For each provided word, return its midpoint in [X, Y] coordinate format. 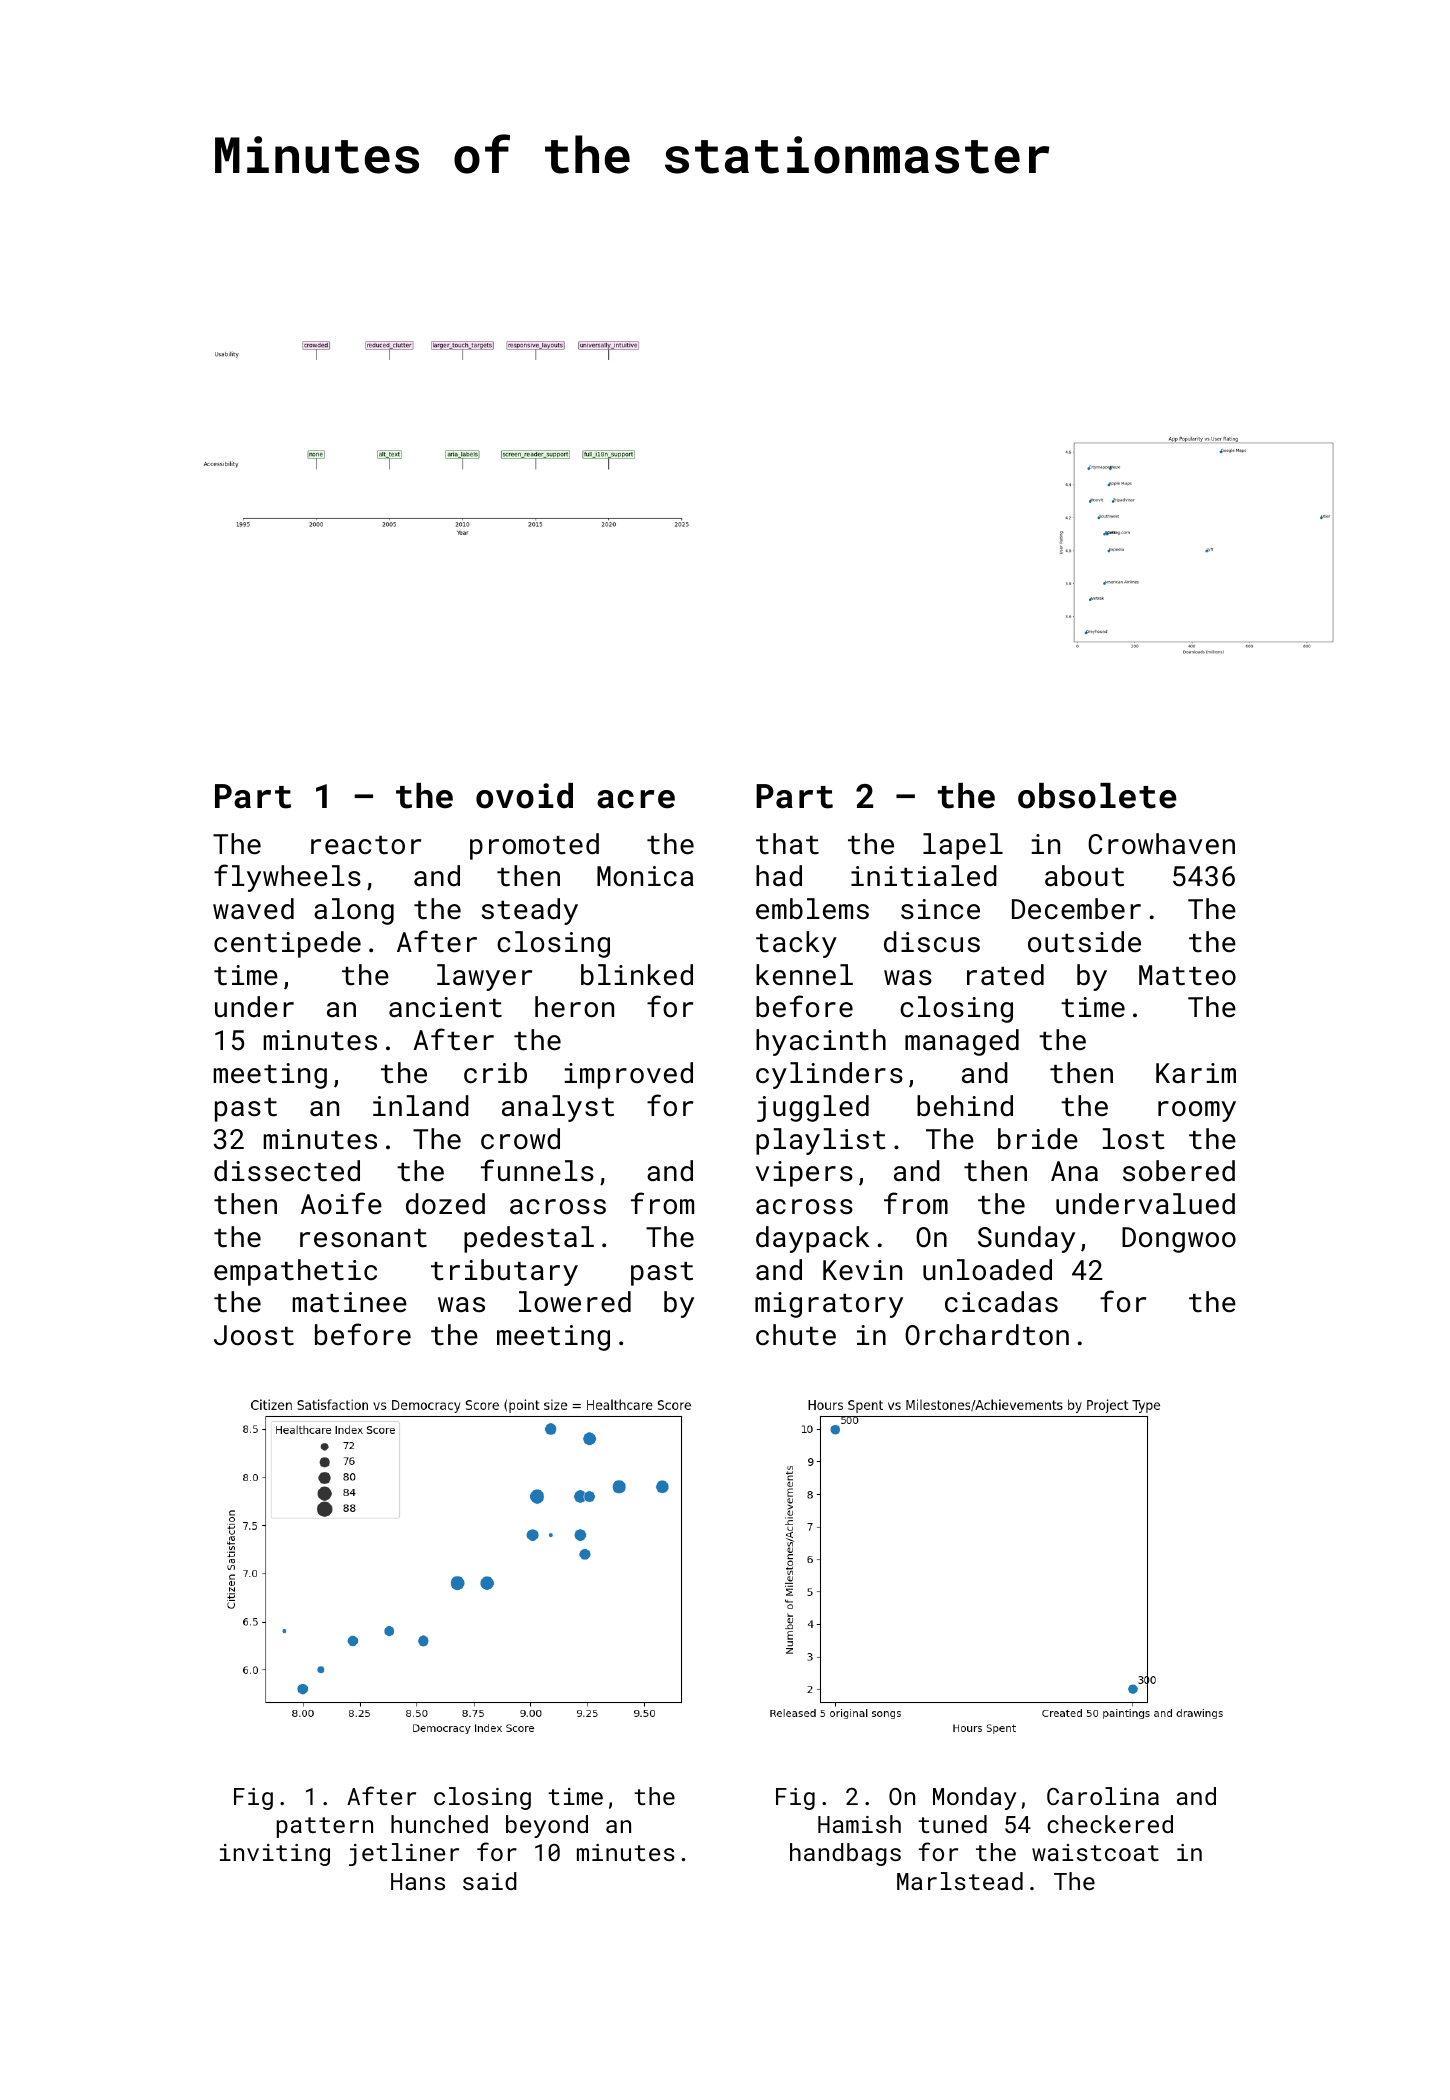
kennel [804, 974]
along [354, 911]
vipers [804, 1174]
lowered [575, 1302]
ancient [445, 1007]
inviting [275, 1855]
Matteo [1187, 975]
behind [965, 1106]
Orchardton [987, 1335]
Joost [254, 1335]
